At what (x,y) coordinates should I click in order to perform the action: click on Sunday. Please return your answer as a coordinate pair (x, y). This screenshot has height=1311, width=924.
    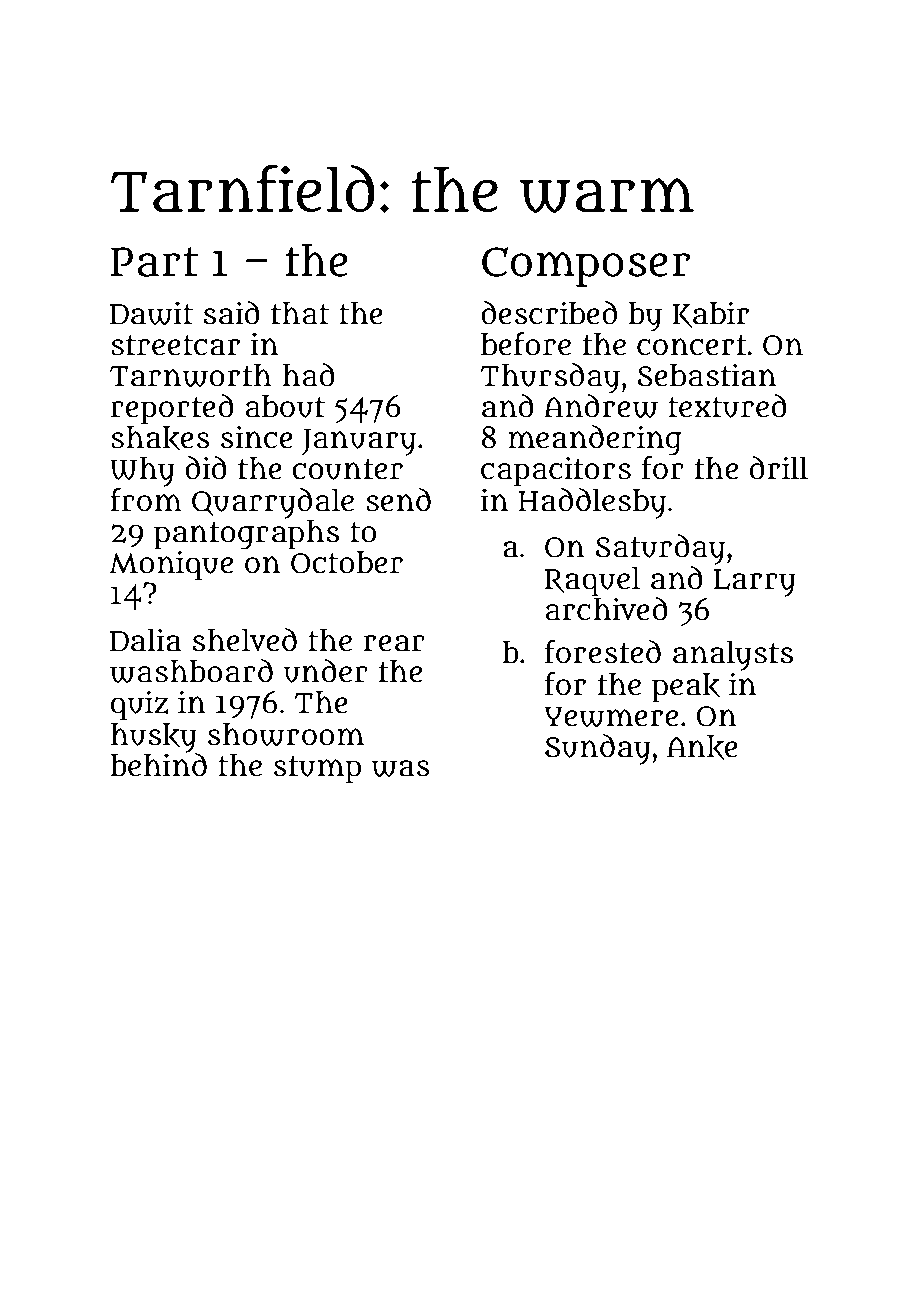
    Looking at the image, I should click on (598, 749).
